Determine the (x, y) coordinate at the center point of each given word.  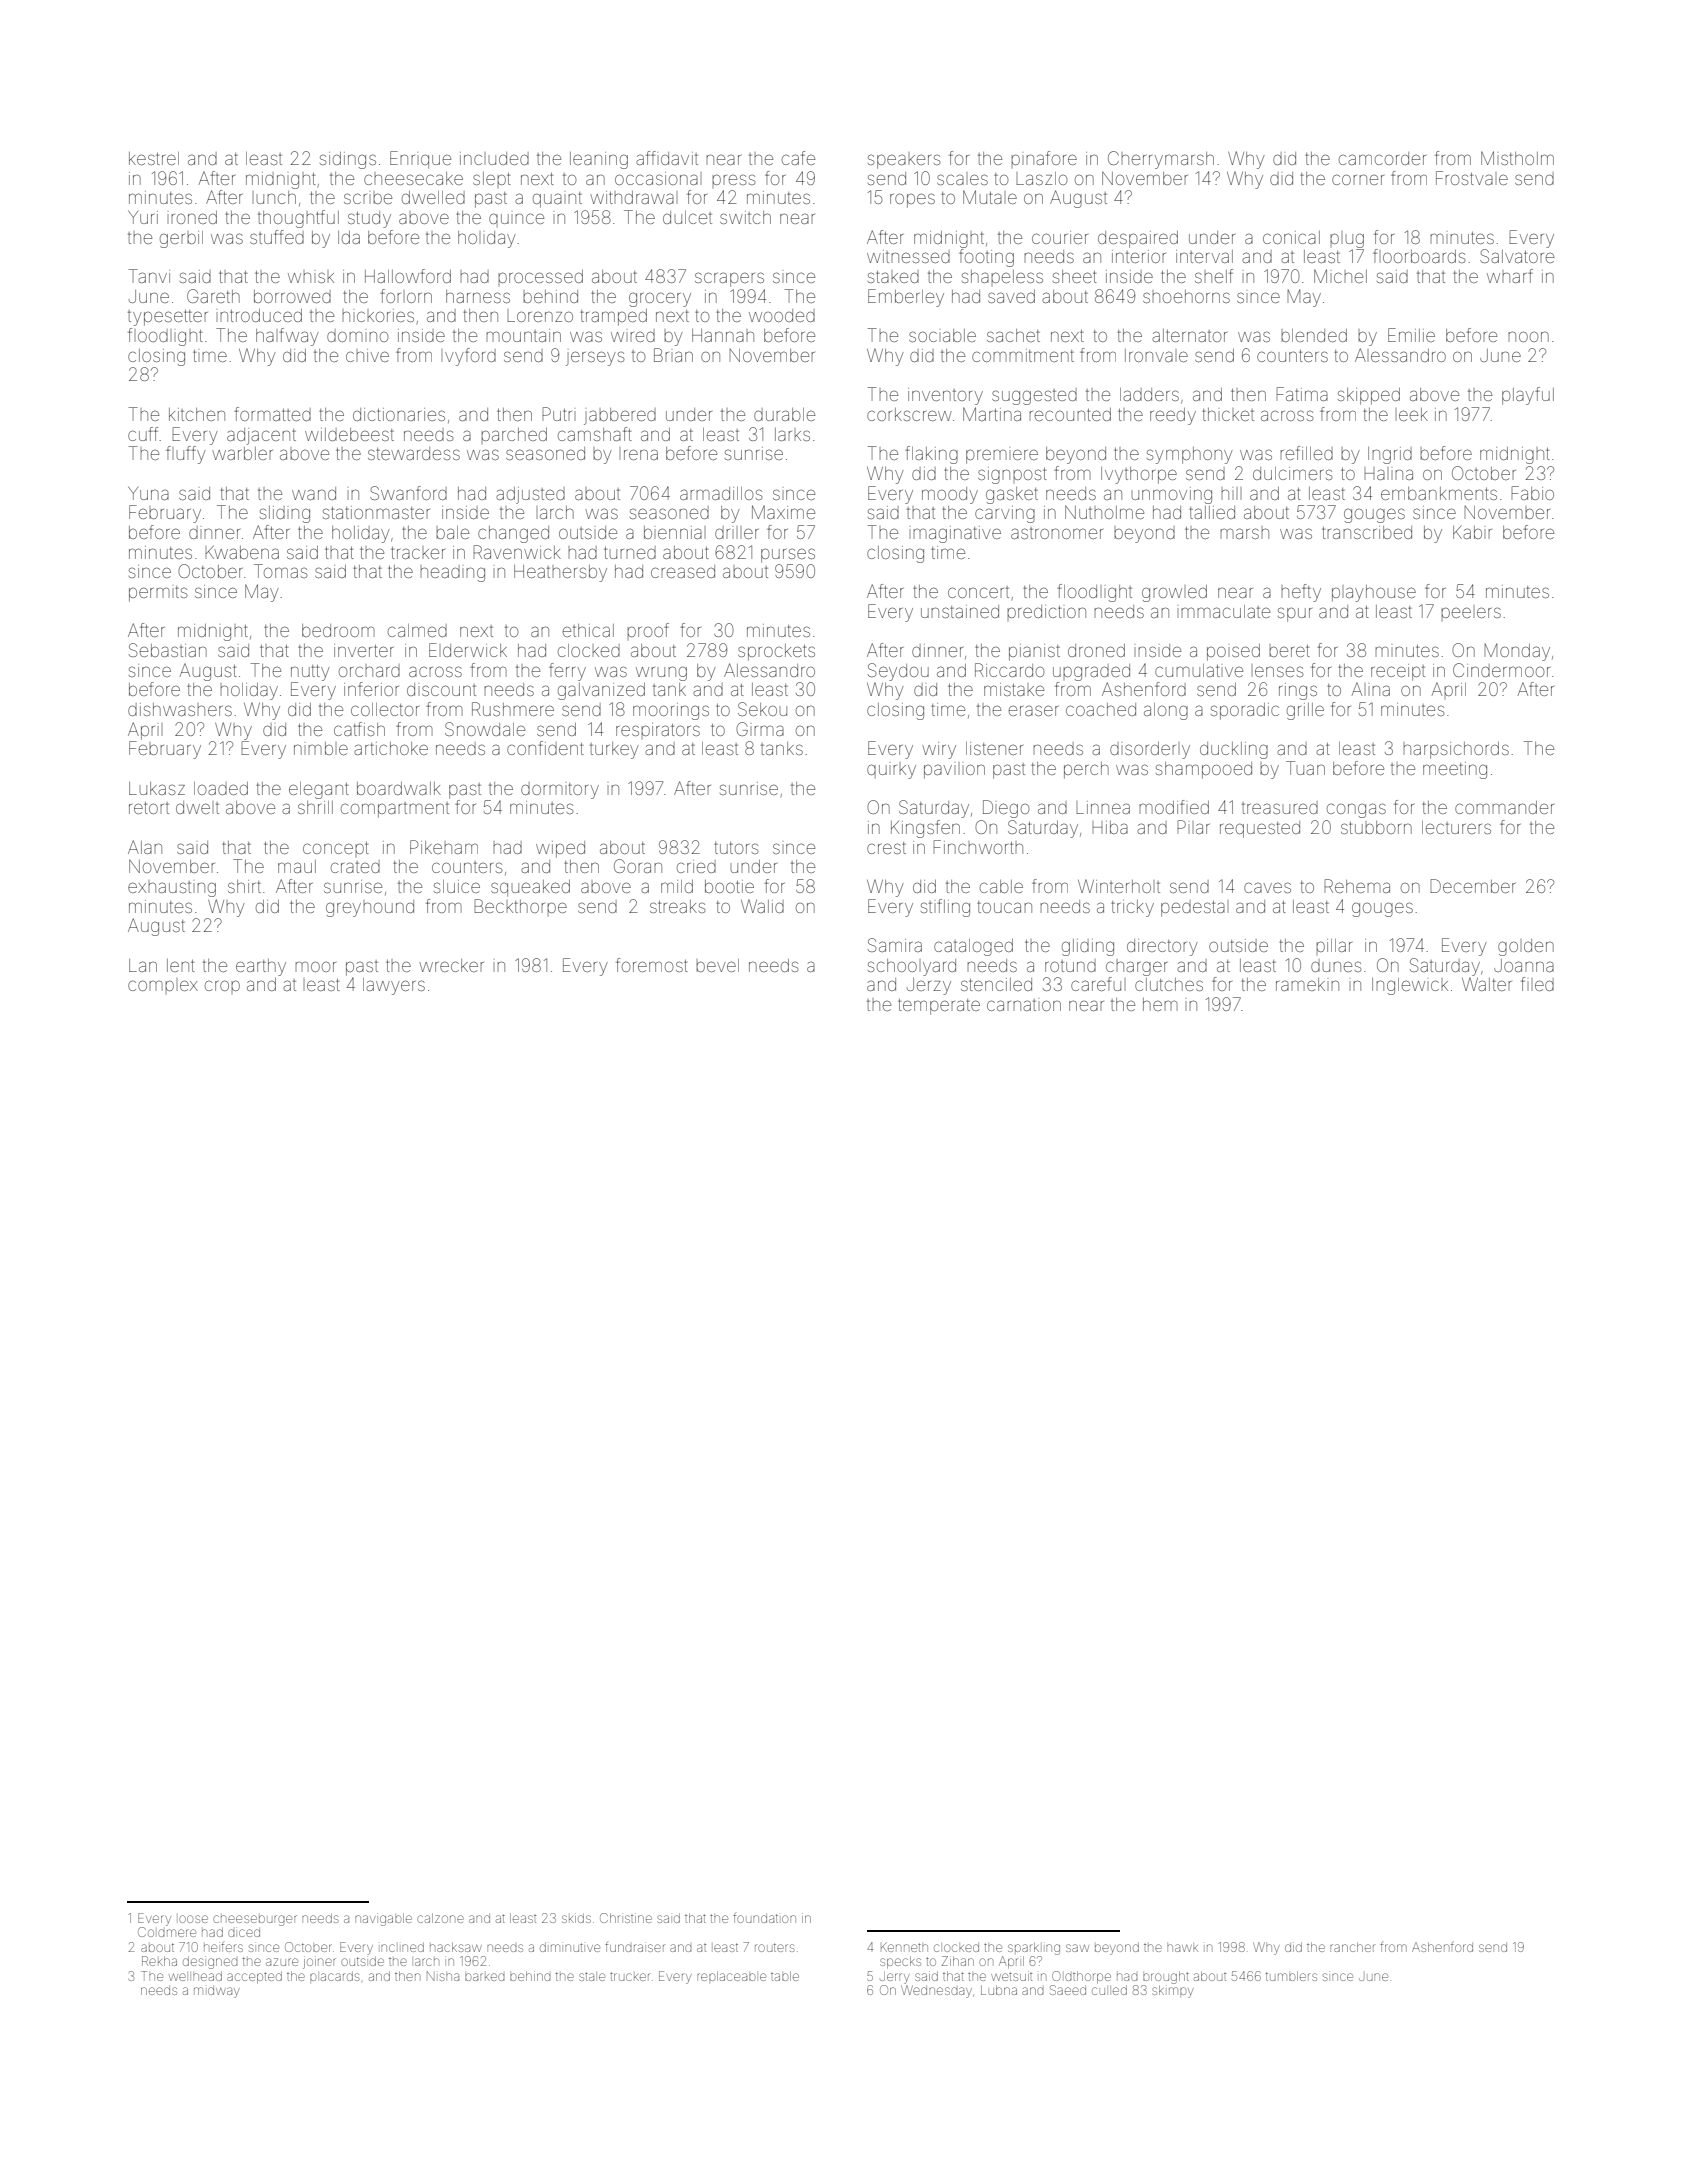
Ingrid (1390, 455)
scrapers (729, 279)
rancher (1352, 1947)
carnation (1024, 1005)
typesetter (168, 318)
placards (334, 1976)
